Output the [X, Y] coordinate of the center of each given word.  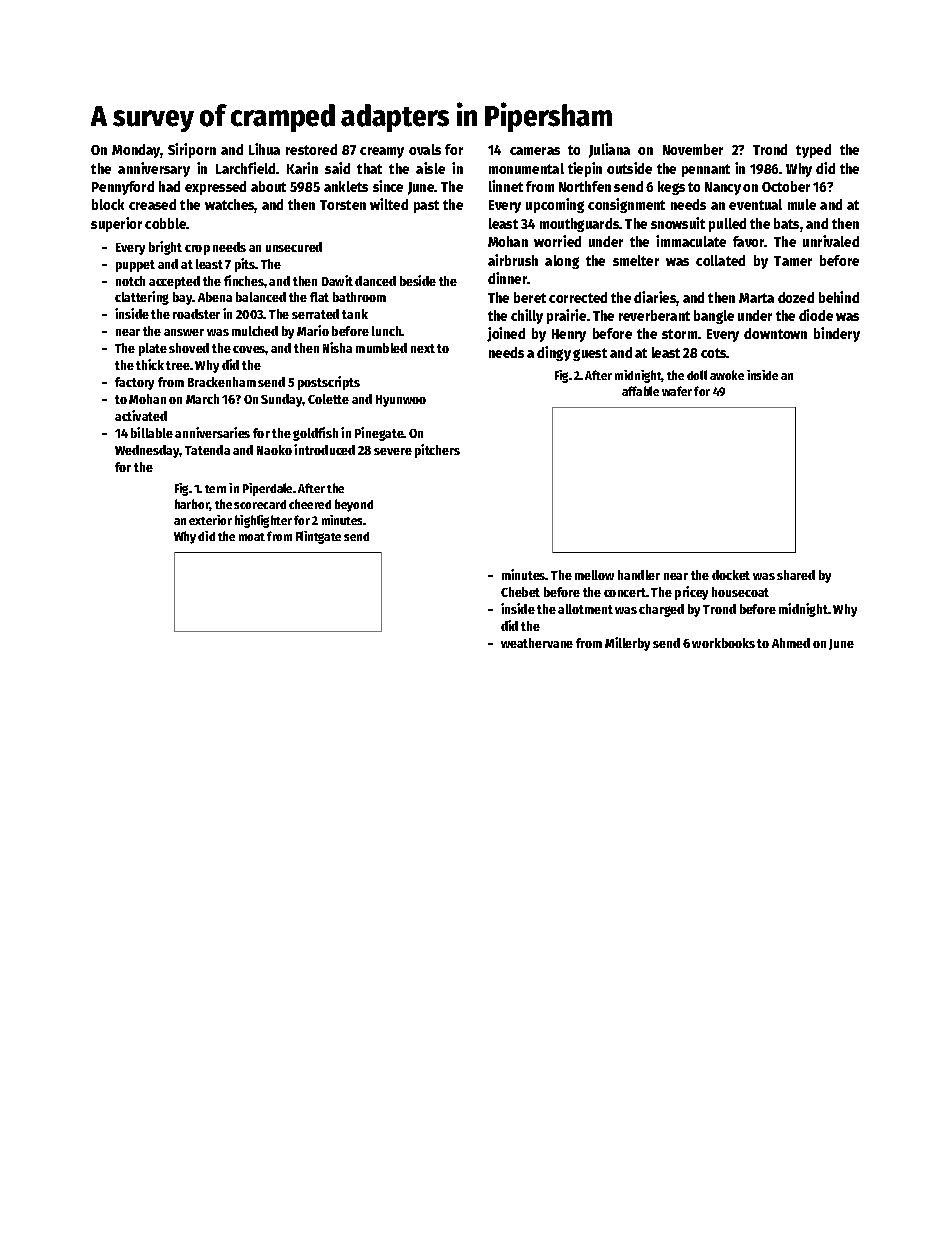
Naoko [274, 450]
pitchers [437, 451]
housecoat [740, 592]
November [693, 149]
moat [252, 537]
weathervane [537, 643]
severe [393, 451]
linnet [506, 186]
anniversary [154, 169]
